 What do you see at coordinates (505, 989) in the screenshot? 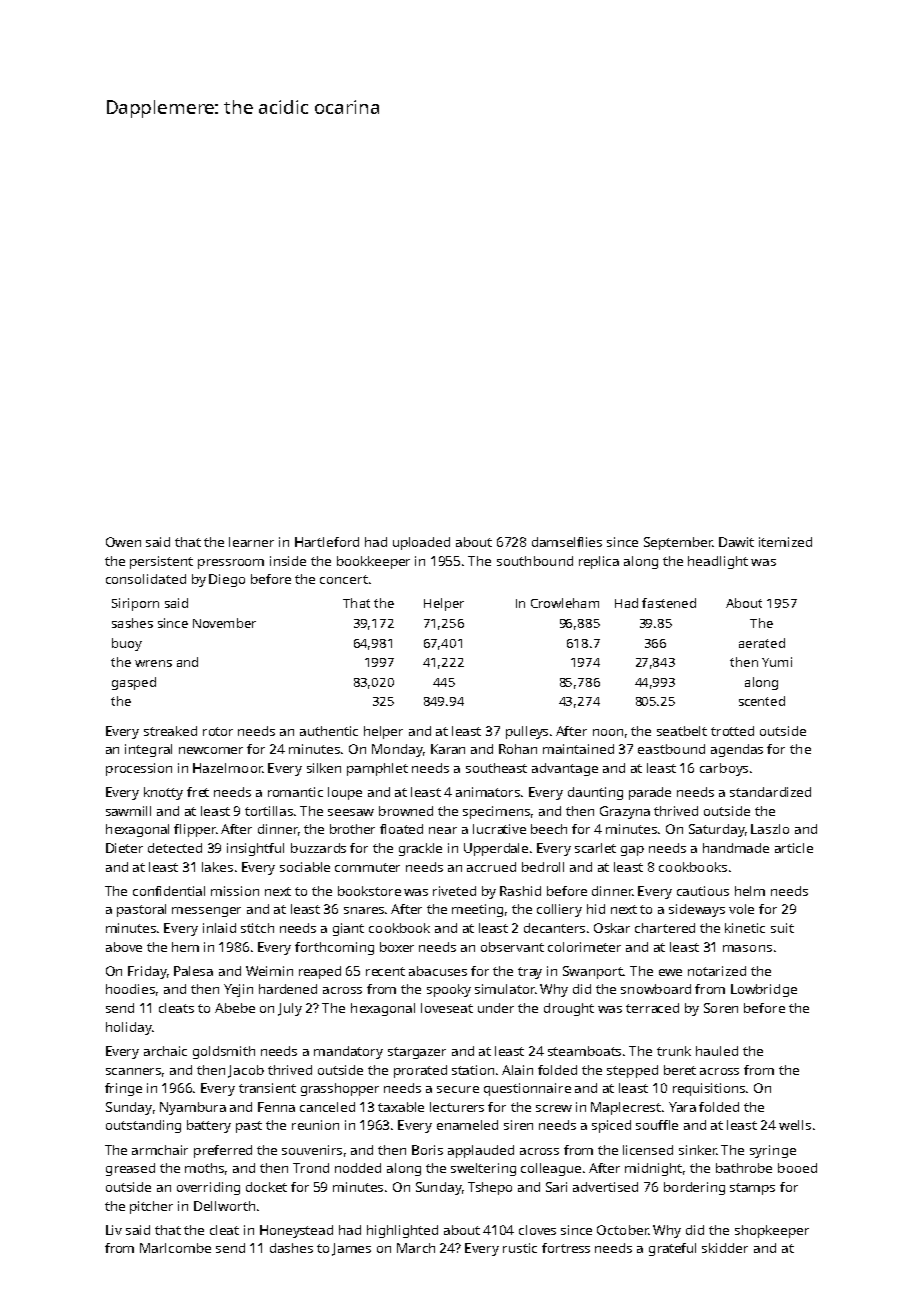
I see `simulator` at bounding box center [505, 989].
